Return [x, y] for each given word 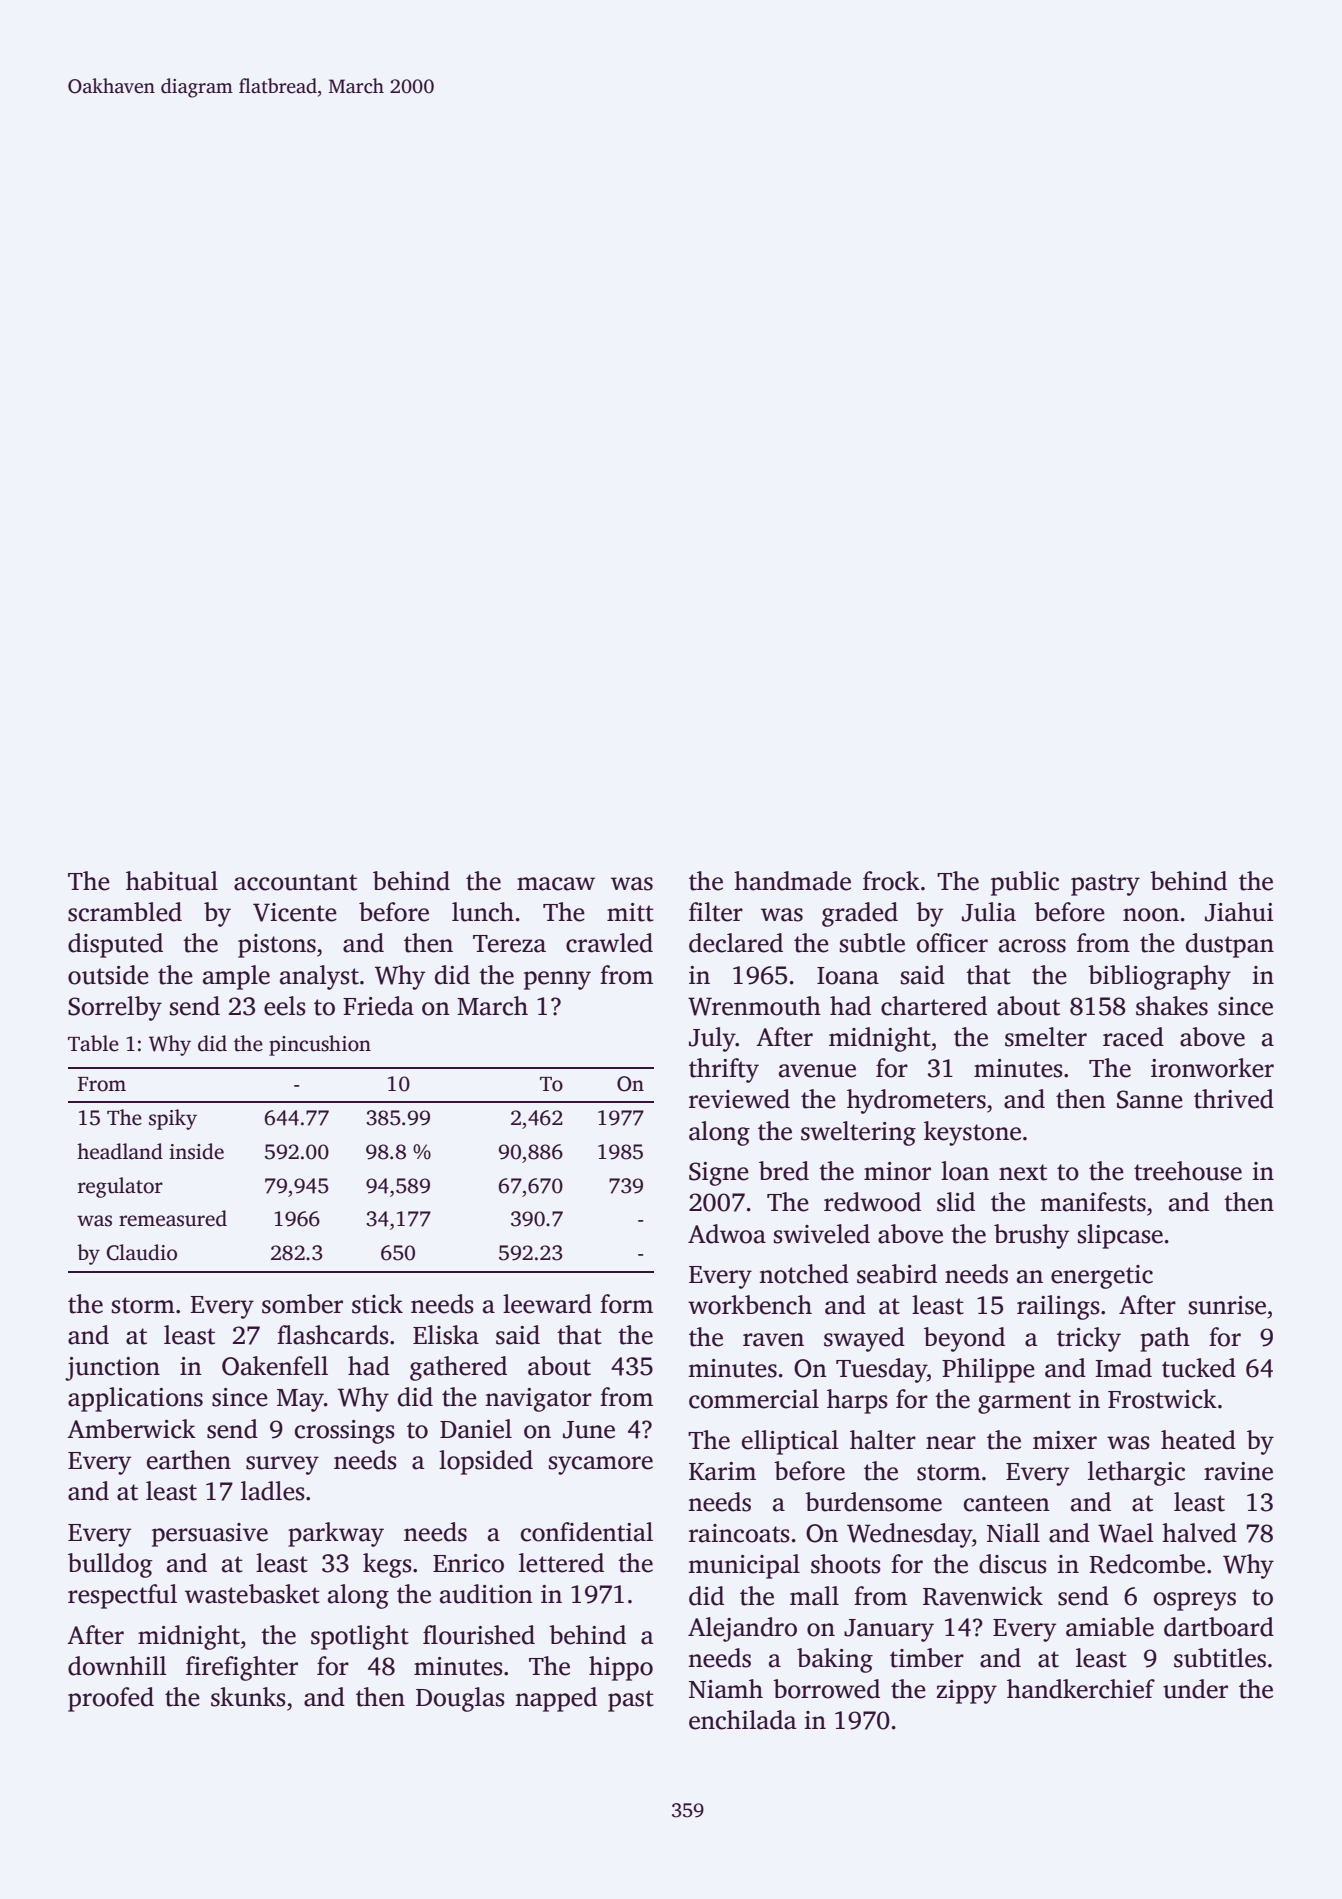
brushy [1031, 1236]
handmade [792, 881]
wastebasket [252, 1594]
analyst [319, 977]
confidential [587, 1532]
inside [196, 1151]
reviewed [739, 1099]
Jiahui [1239, 912]
